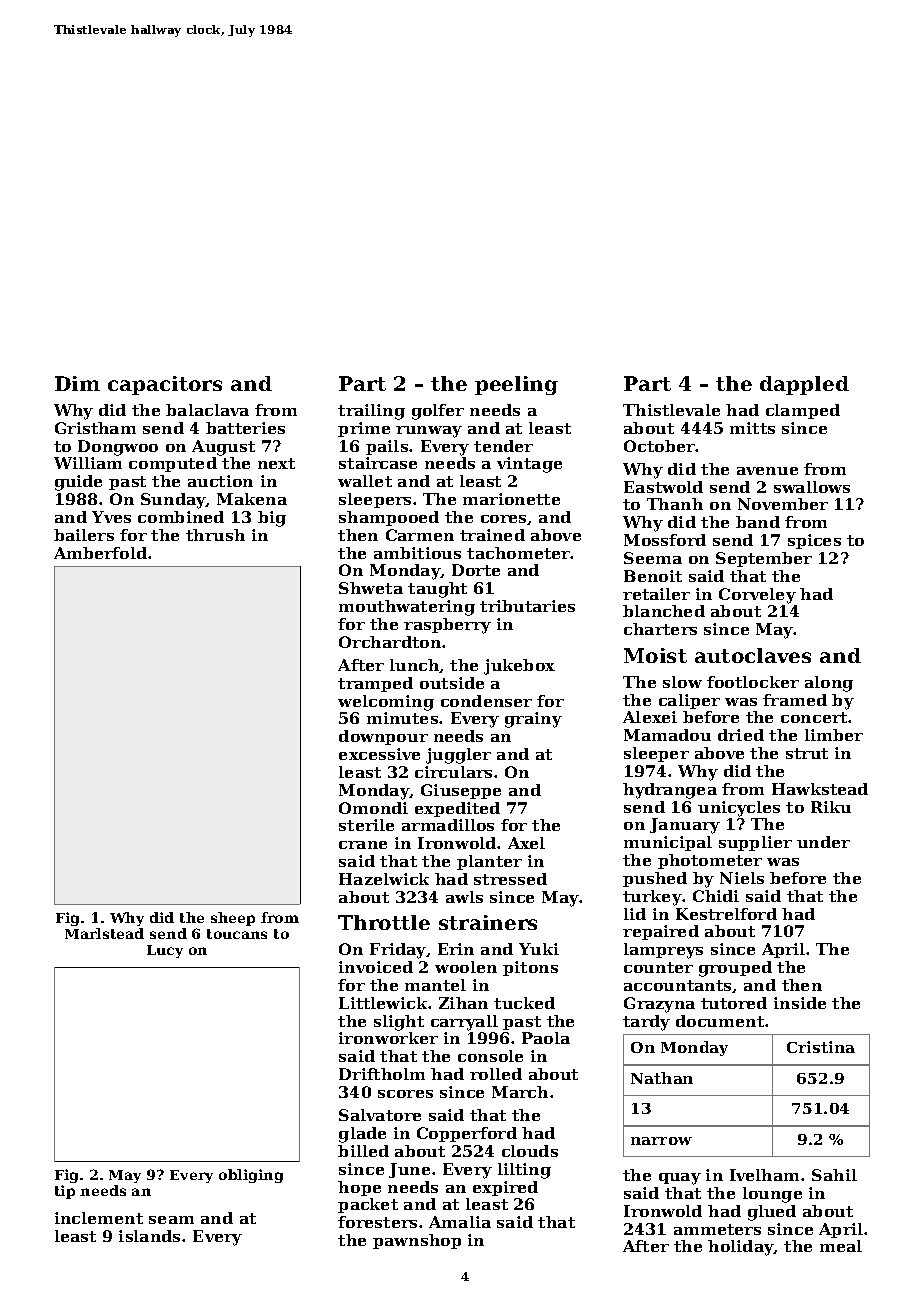 The height and width of the image is (1308, 924). I want to click on sheep, so click(233, 919).
